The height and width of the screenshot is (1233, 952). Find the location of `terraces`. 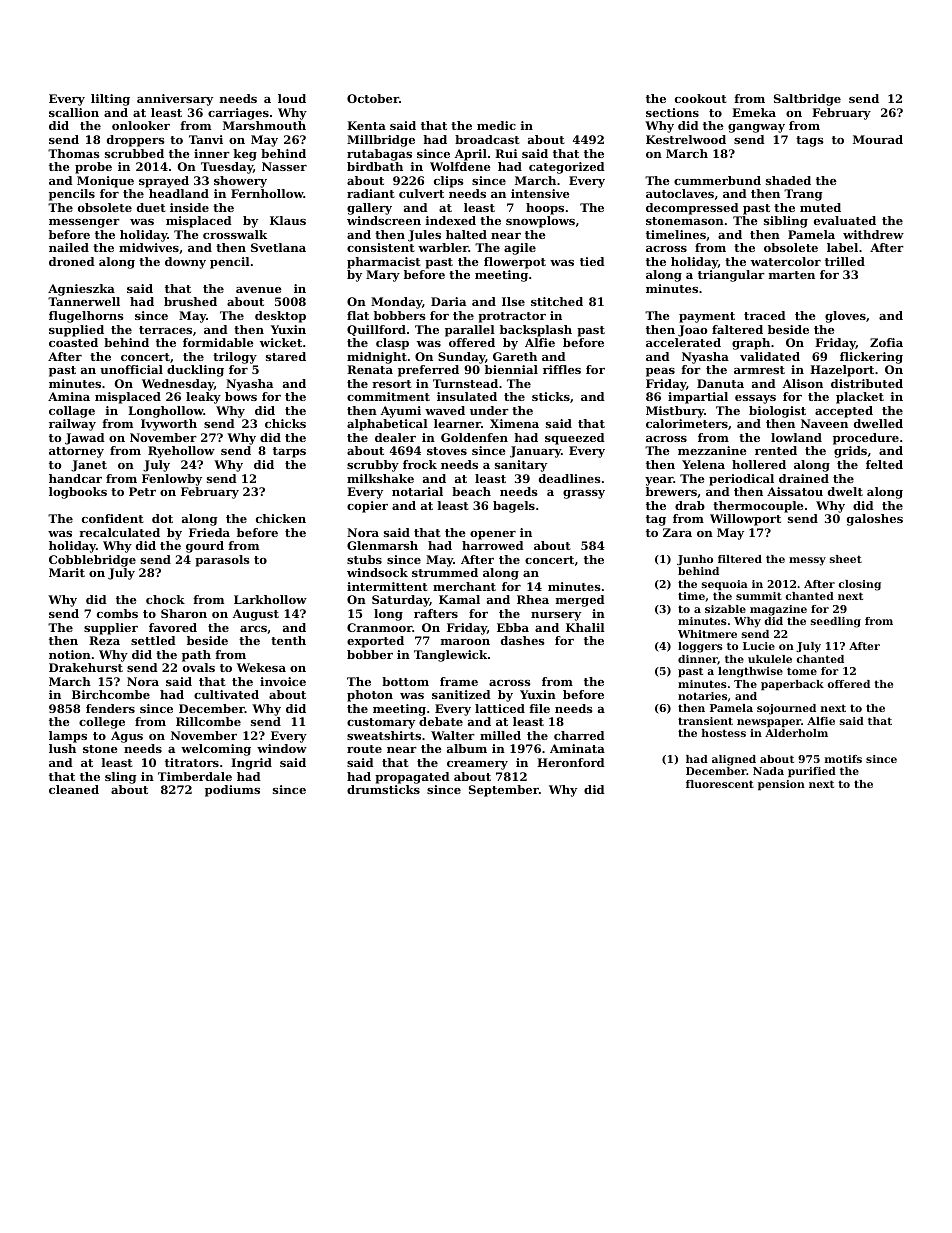

terraces is located at coordinates (165, 330).
